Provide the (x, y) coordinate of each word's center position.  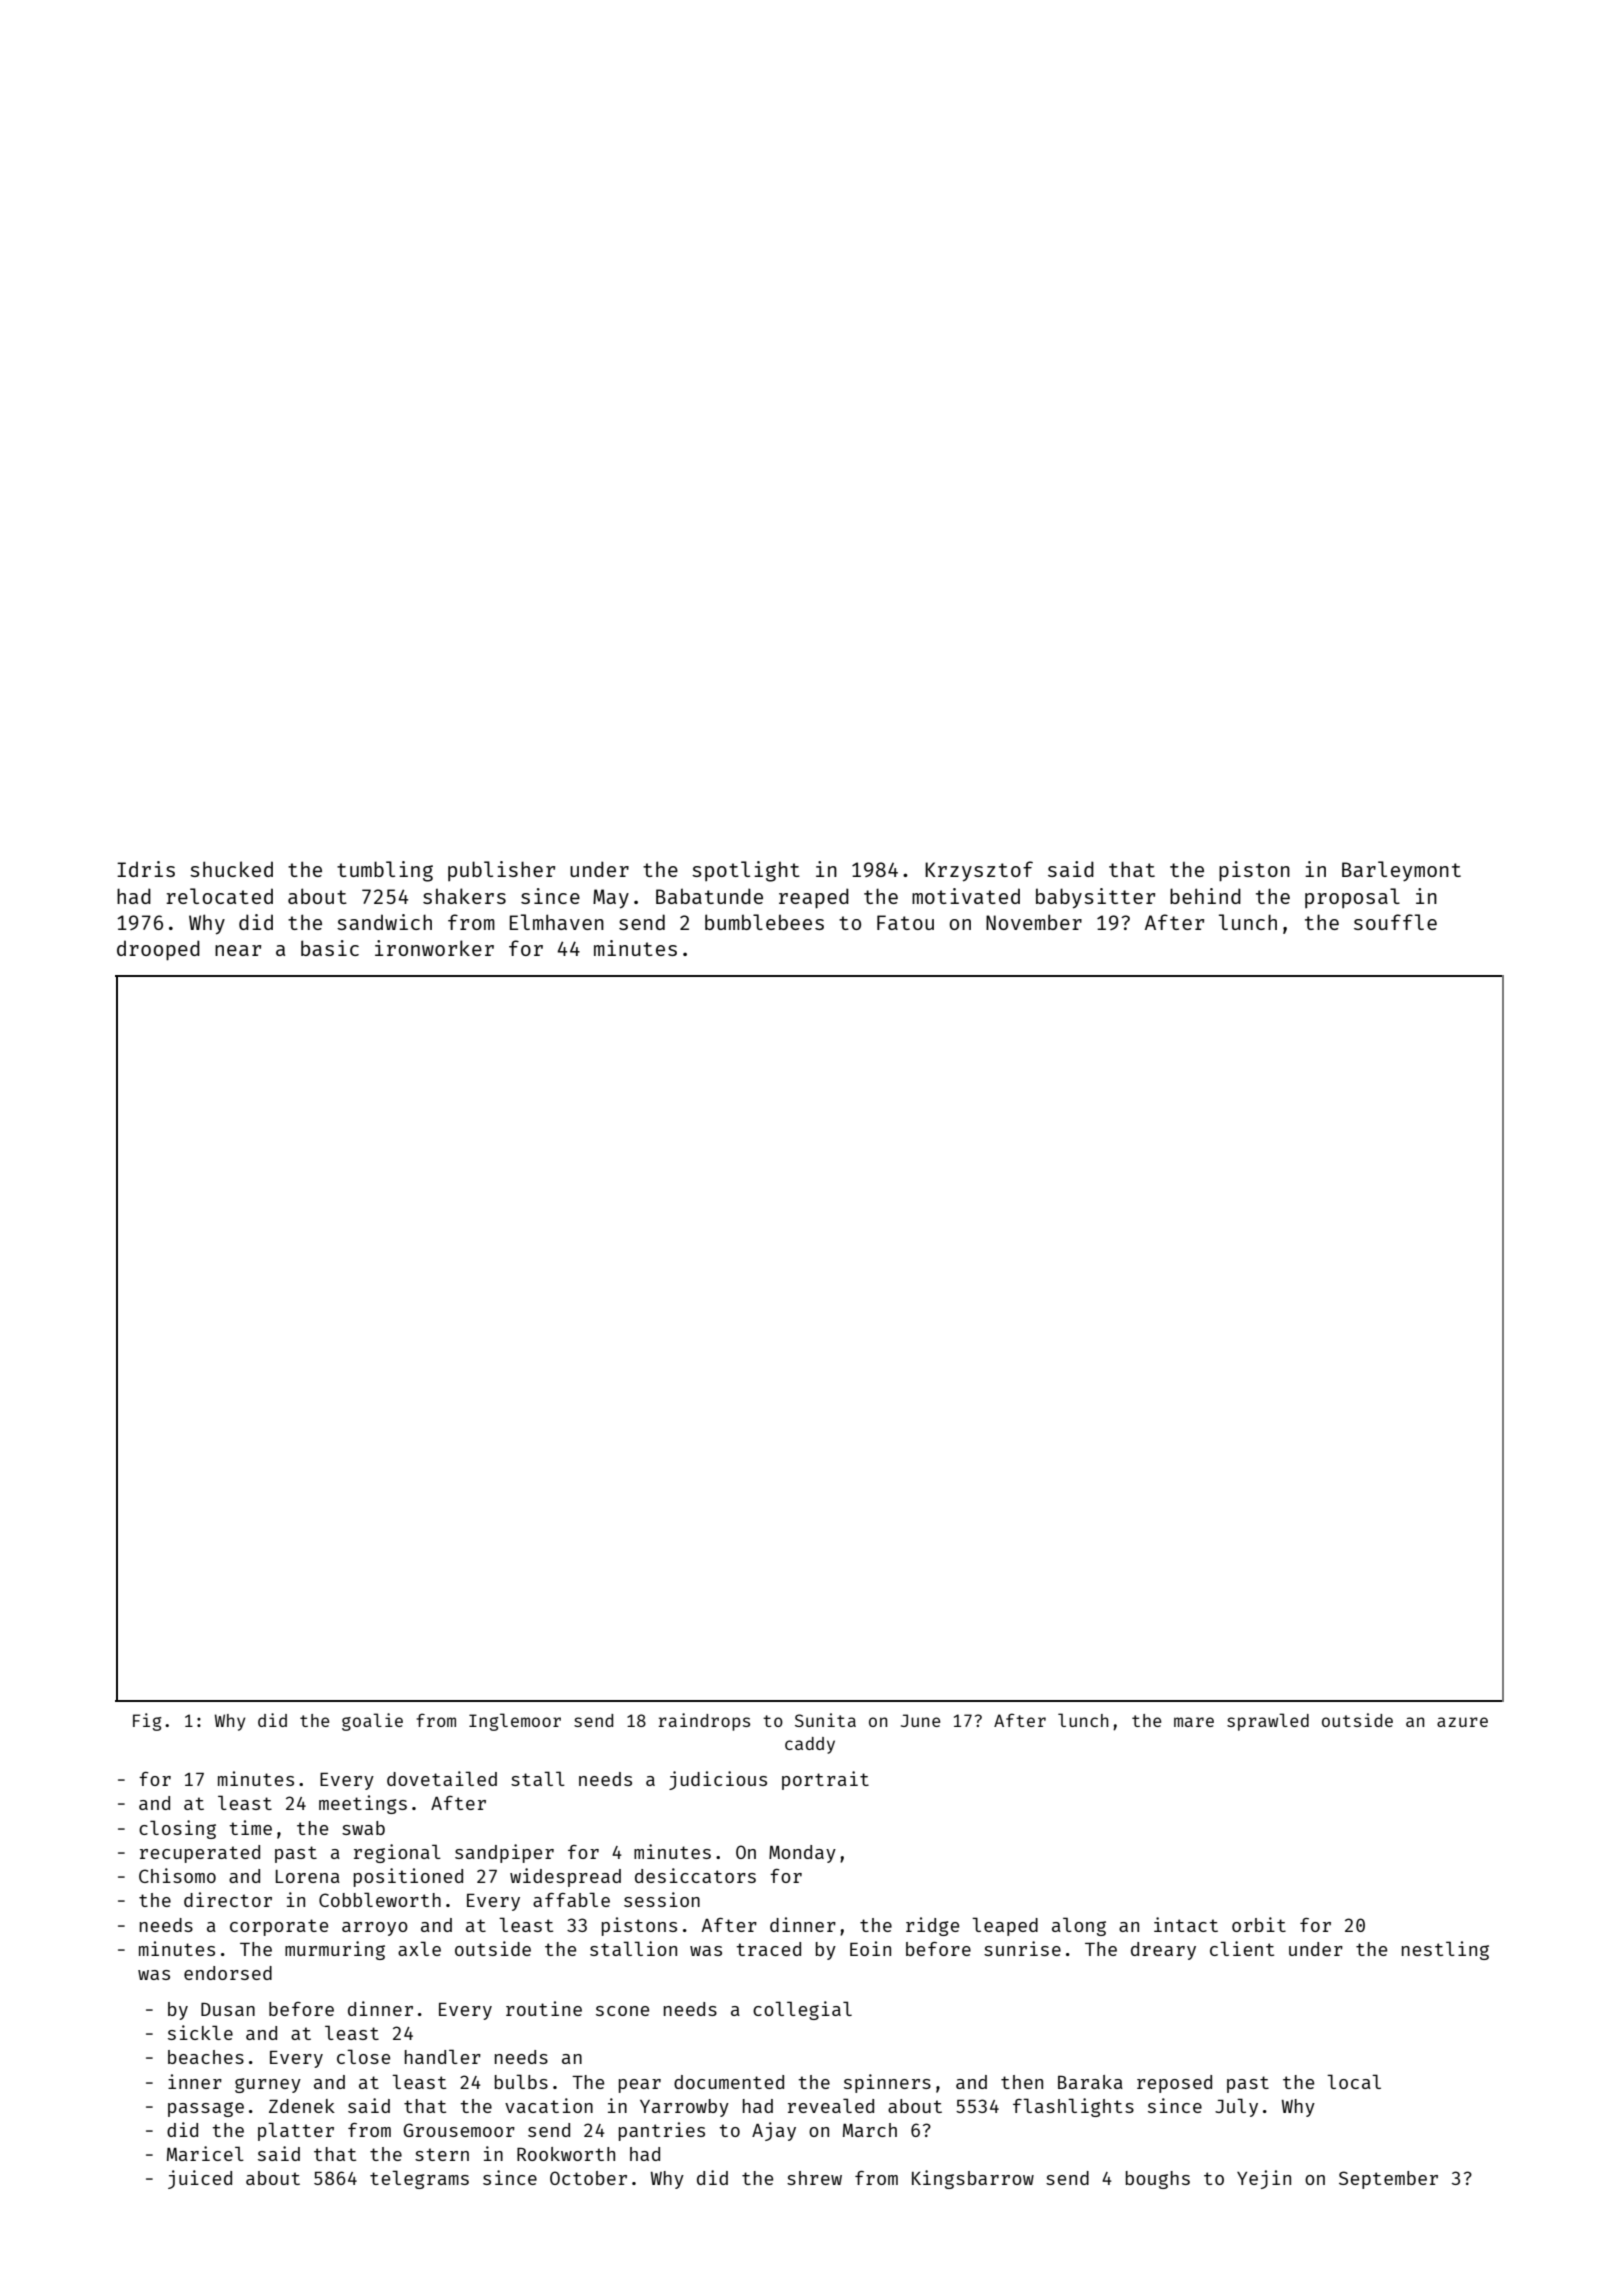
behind (1205, 896)
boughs (1158, 2180)
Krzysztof (979, 871)
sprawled (1268, 1722)
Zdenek (302, 2106)
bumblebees (764, 922)
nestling (1445, 1950)
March (870, 2130)
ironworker (434, 948)
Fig (147, 1722)
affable (571, 1899)
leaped (1005, 1926)
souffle (1395, 922)
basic (330, 948)
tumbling (385, 871)
